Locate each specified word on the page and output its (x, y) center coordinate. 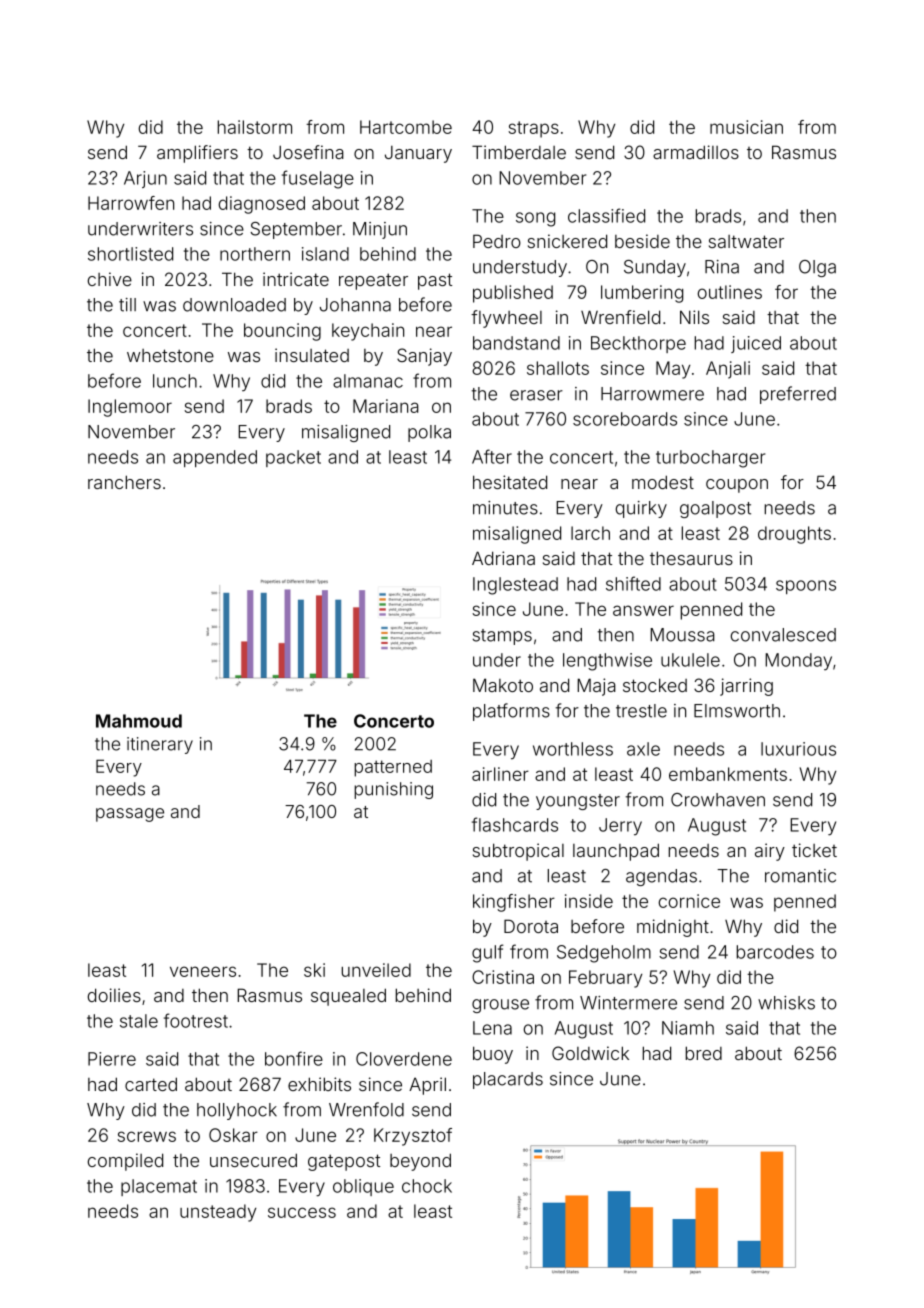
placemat (159, 1187)
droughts (794, 535)
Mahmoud (139, 721)
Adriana (503, 558)
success (302, 1212)
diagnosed (262, 205)
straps (533, 129)
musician (746, 127)
